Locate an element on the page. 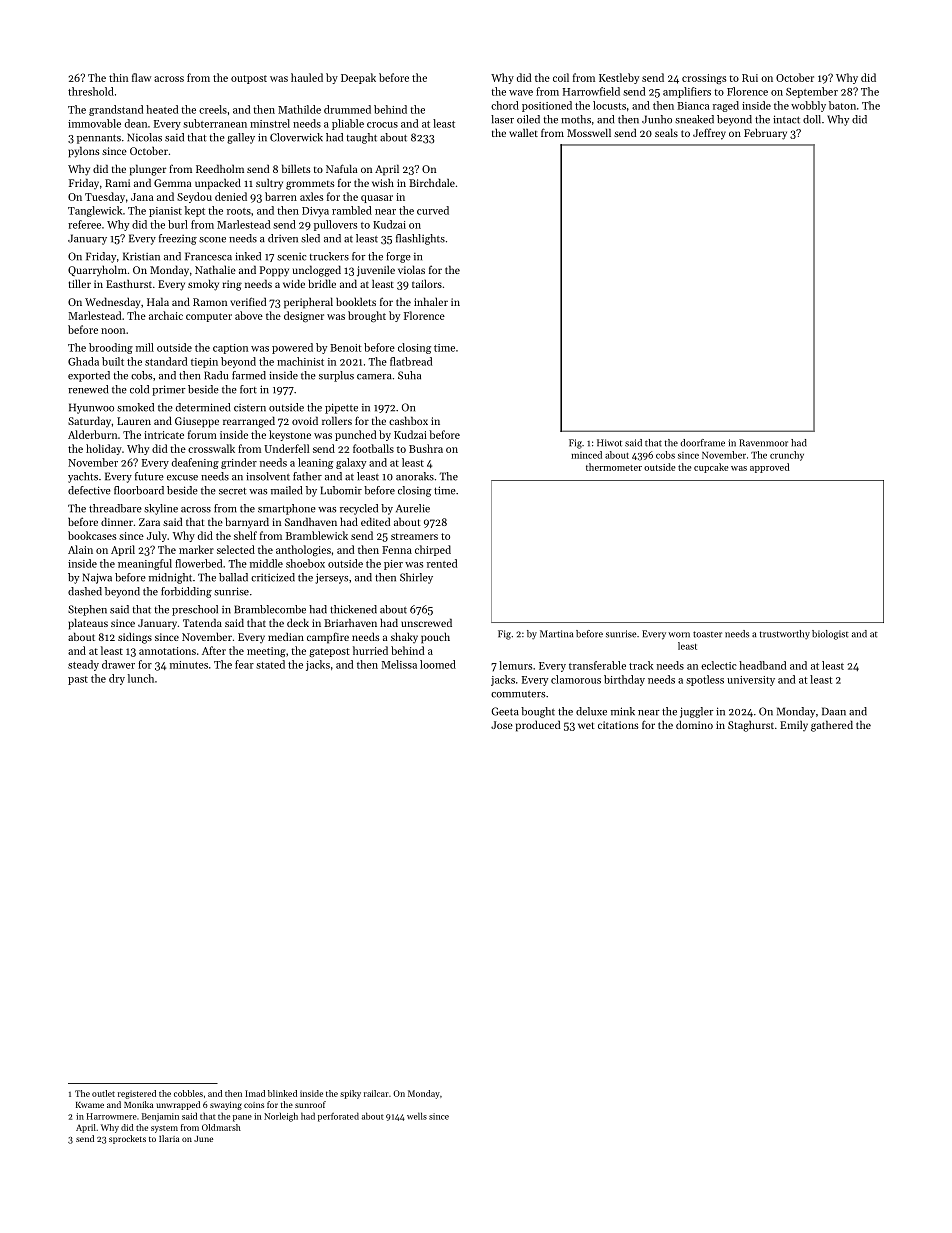 This image has width=952, height=1233. taught is located at coordinates (362, 138).
